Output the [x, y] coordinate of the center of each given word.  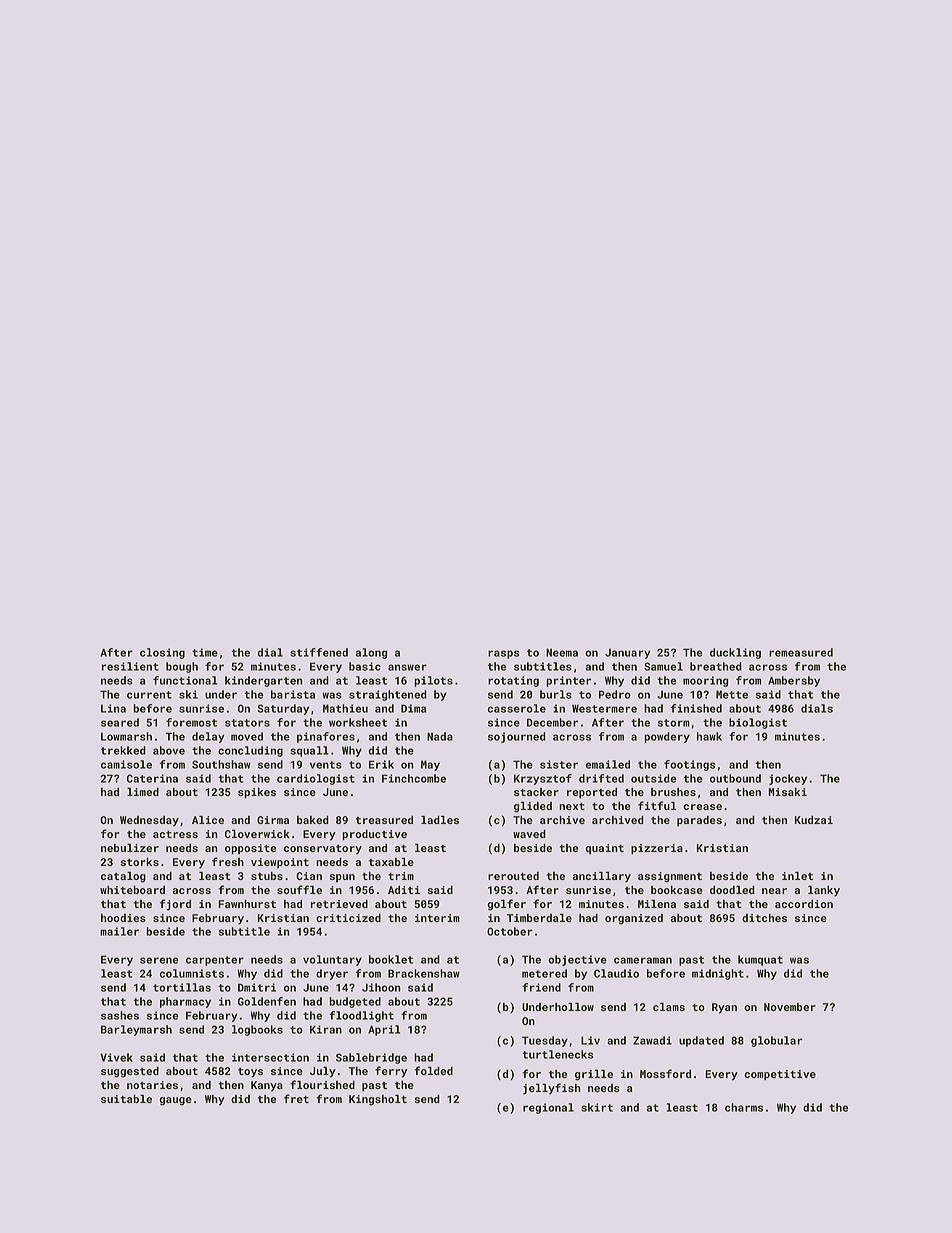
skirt [597, 1107]
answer [407, 667]
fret [296, 1098]
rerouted [513, 876]
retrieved [339, 904]
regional [548, 1108]
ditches [764, 918]
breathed [716, 666]
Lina [113, 708]
